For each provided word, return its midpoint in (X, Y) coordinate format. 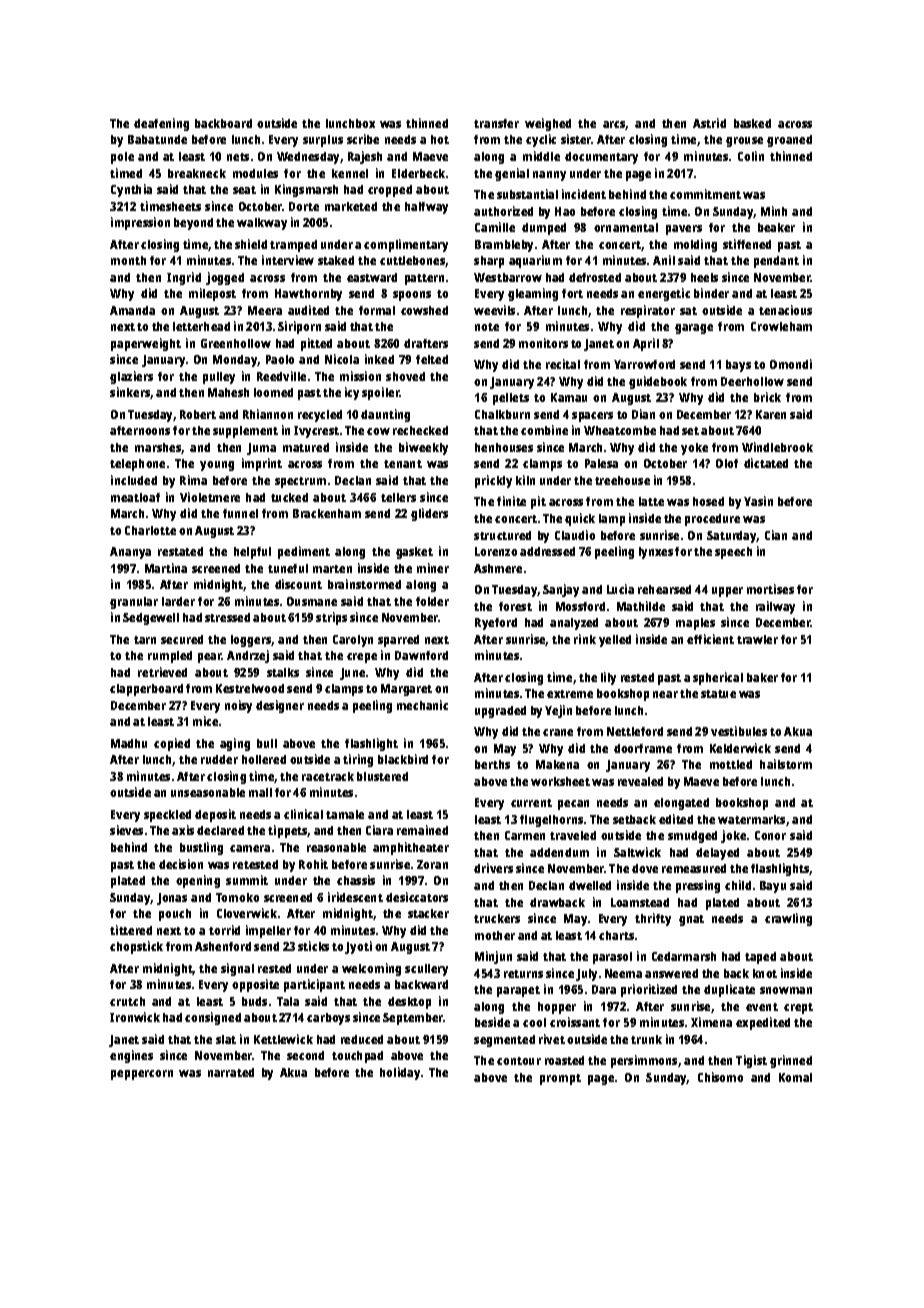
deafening (161, 124)
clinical (303, 814)
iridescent (355, 897)
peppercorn (142, 1075)
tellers (398, 497)
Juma (261, 449)
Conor (770, 835)
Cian (776, 535)
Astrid (709, 123)
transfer (496, 123)
